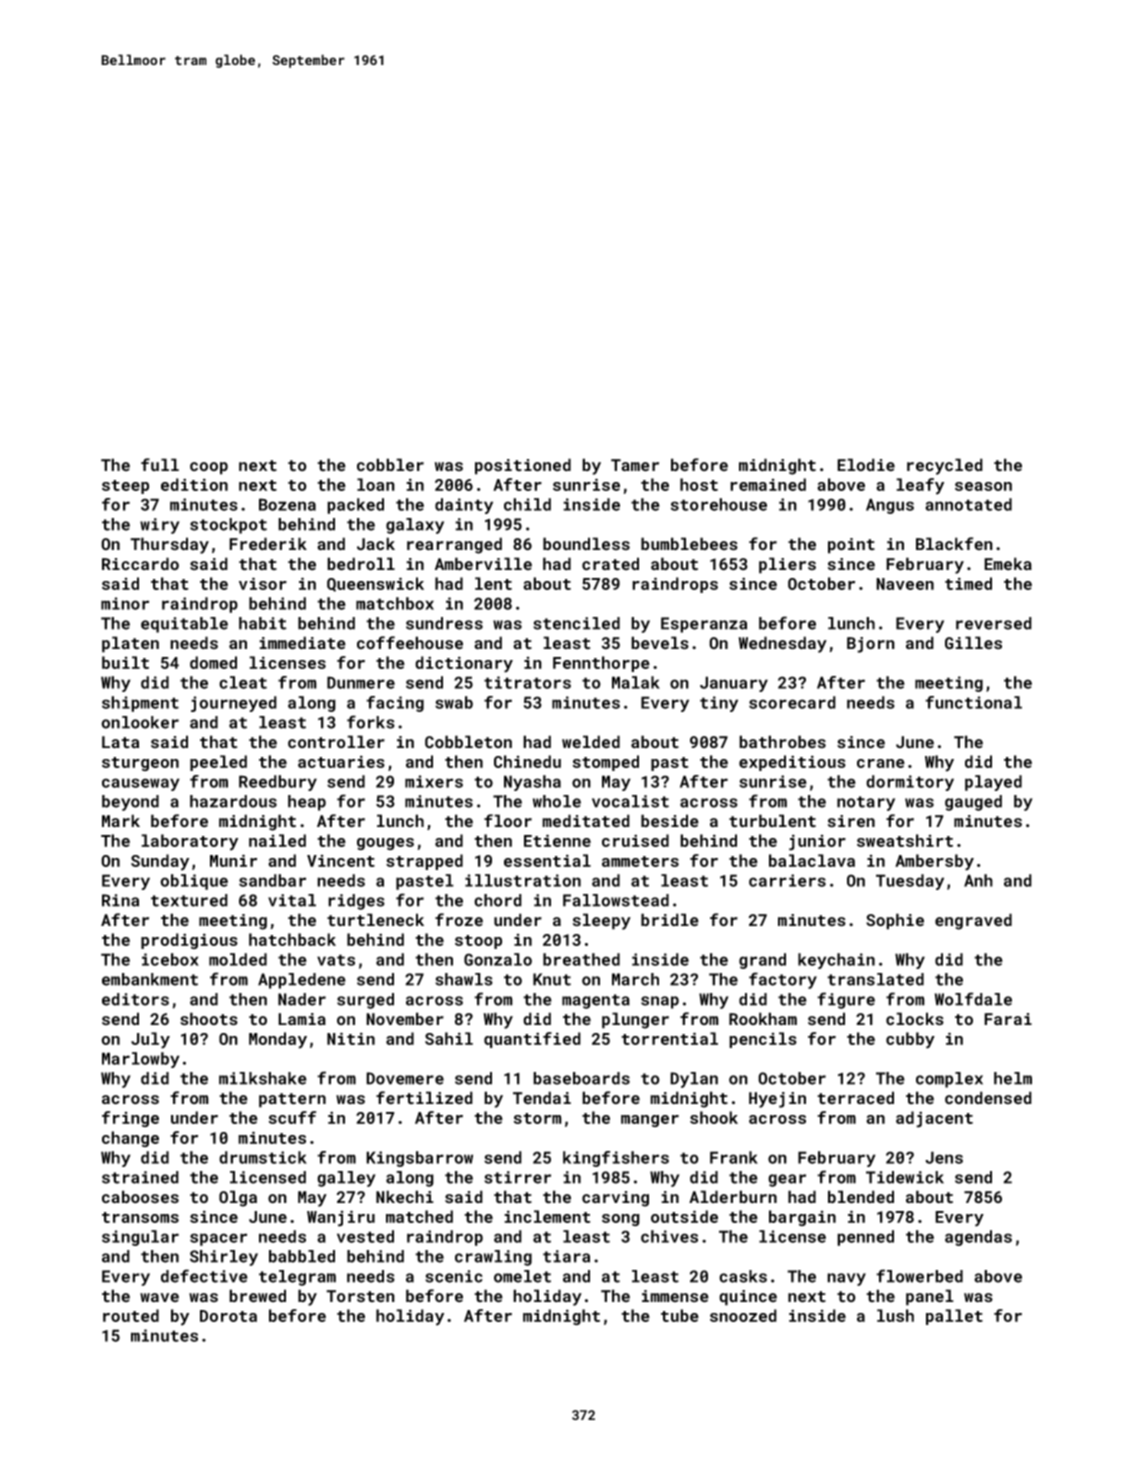  Describe the element at coordinates (973, 643) in the screenshot. I see `Gilles` at that location.
